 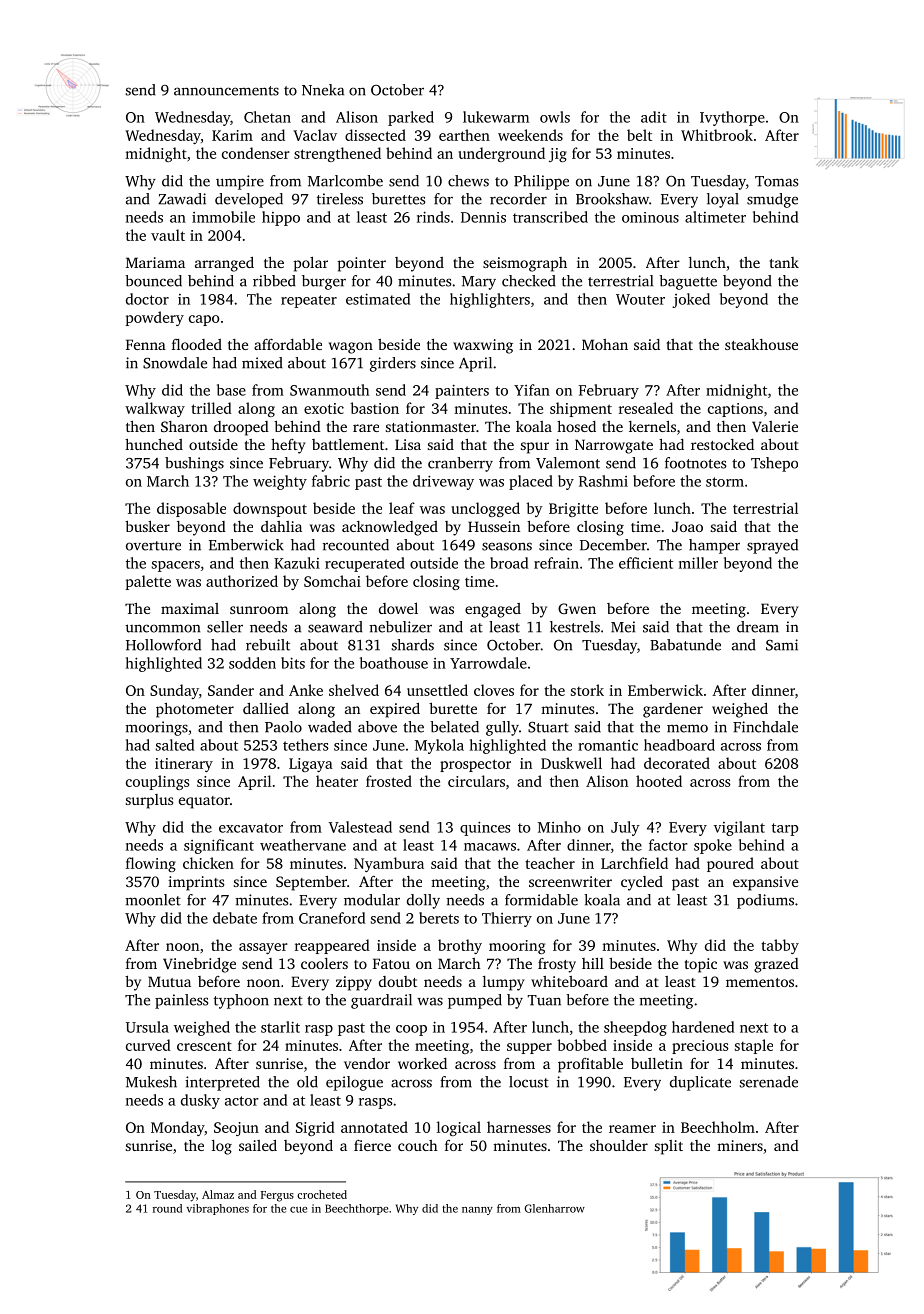 What do you see at coordinates (297, 563) in the screenshot?
I see `Kazuki` at bounding box center [297, 563].
